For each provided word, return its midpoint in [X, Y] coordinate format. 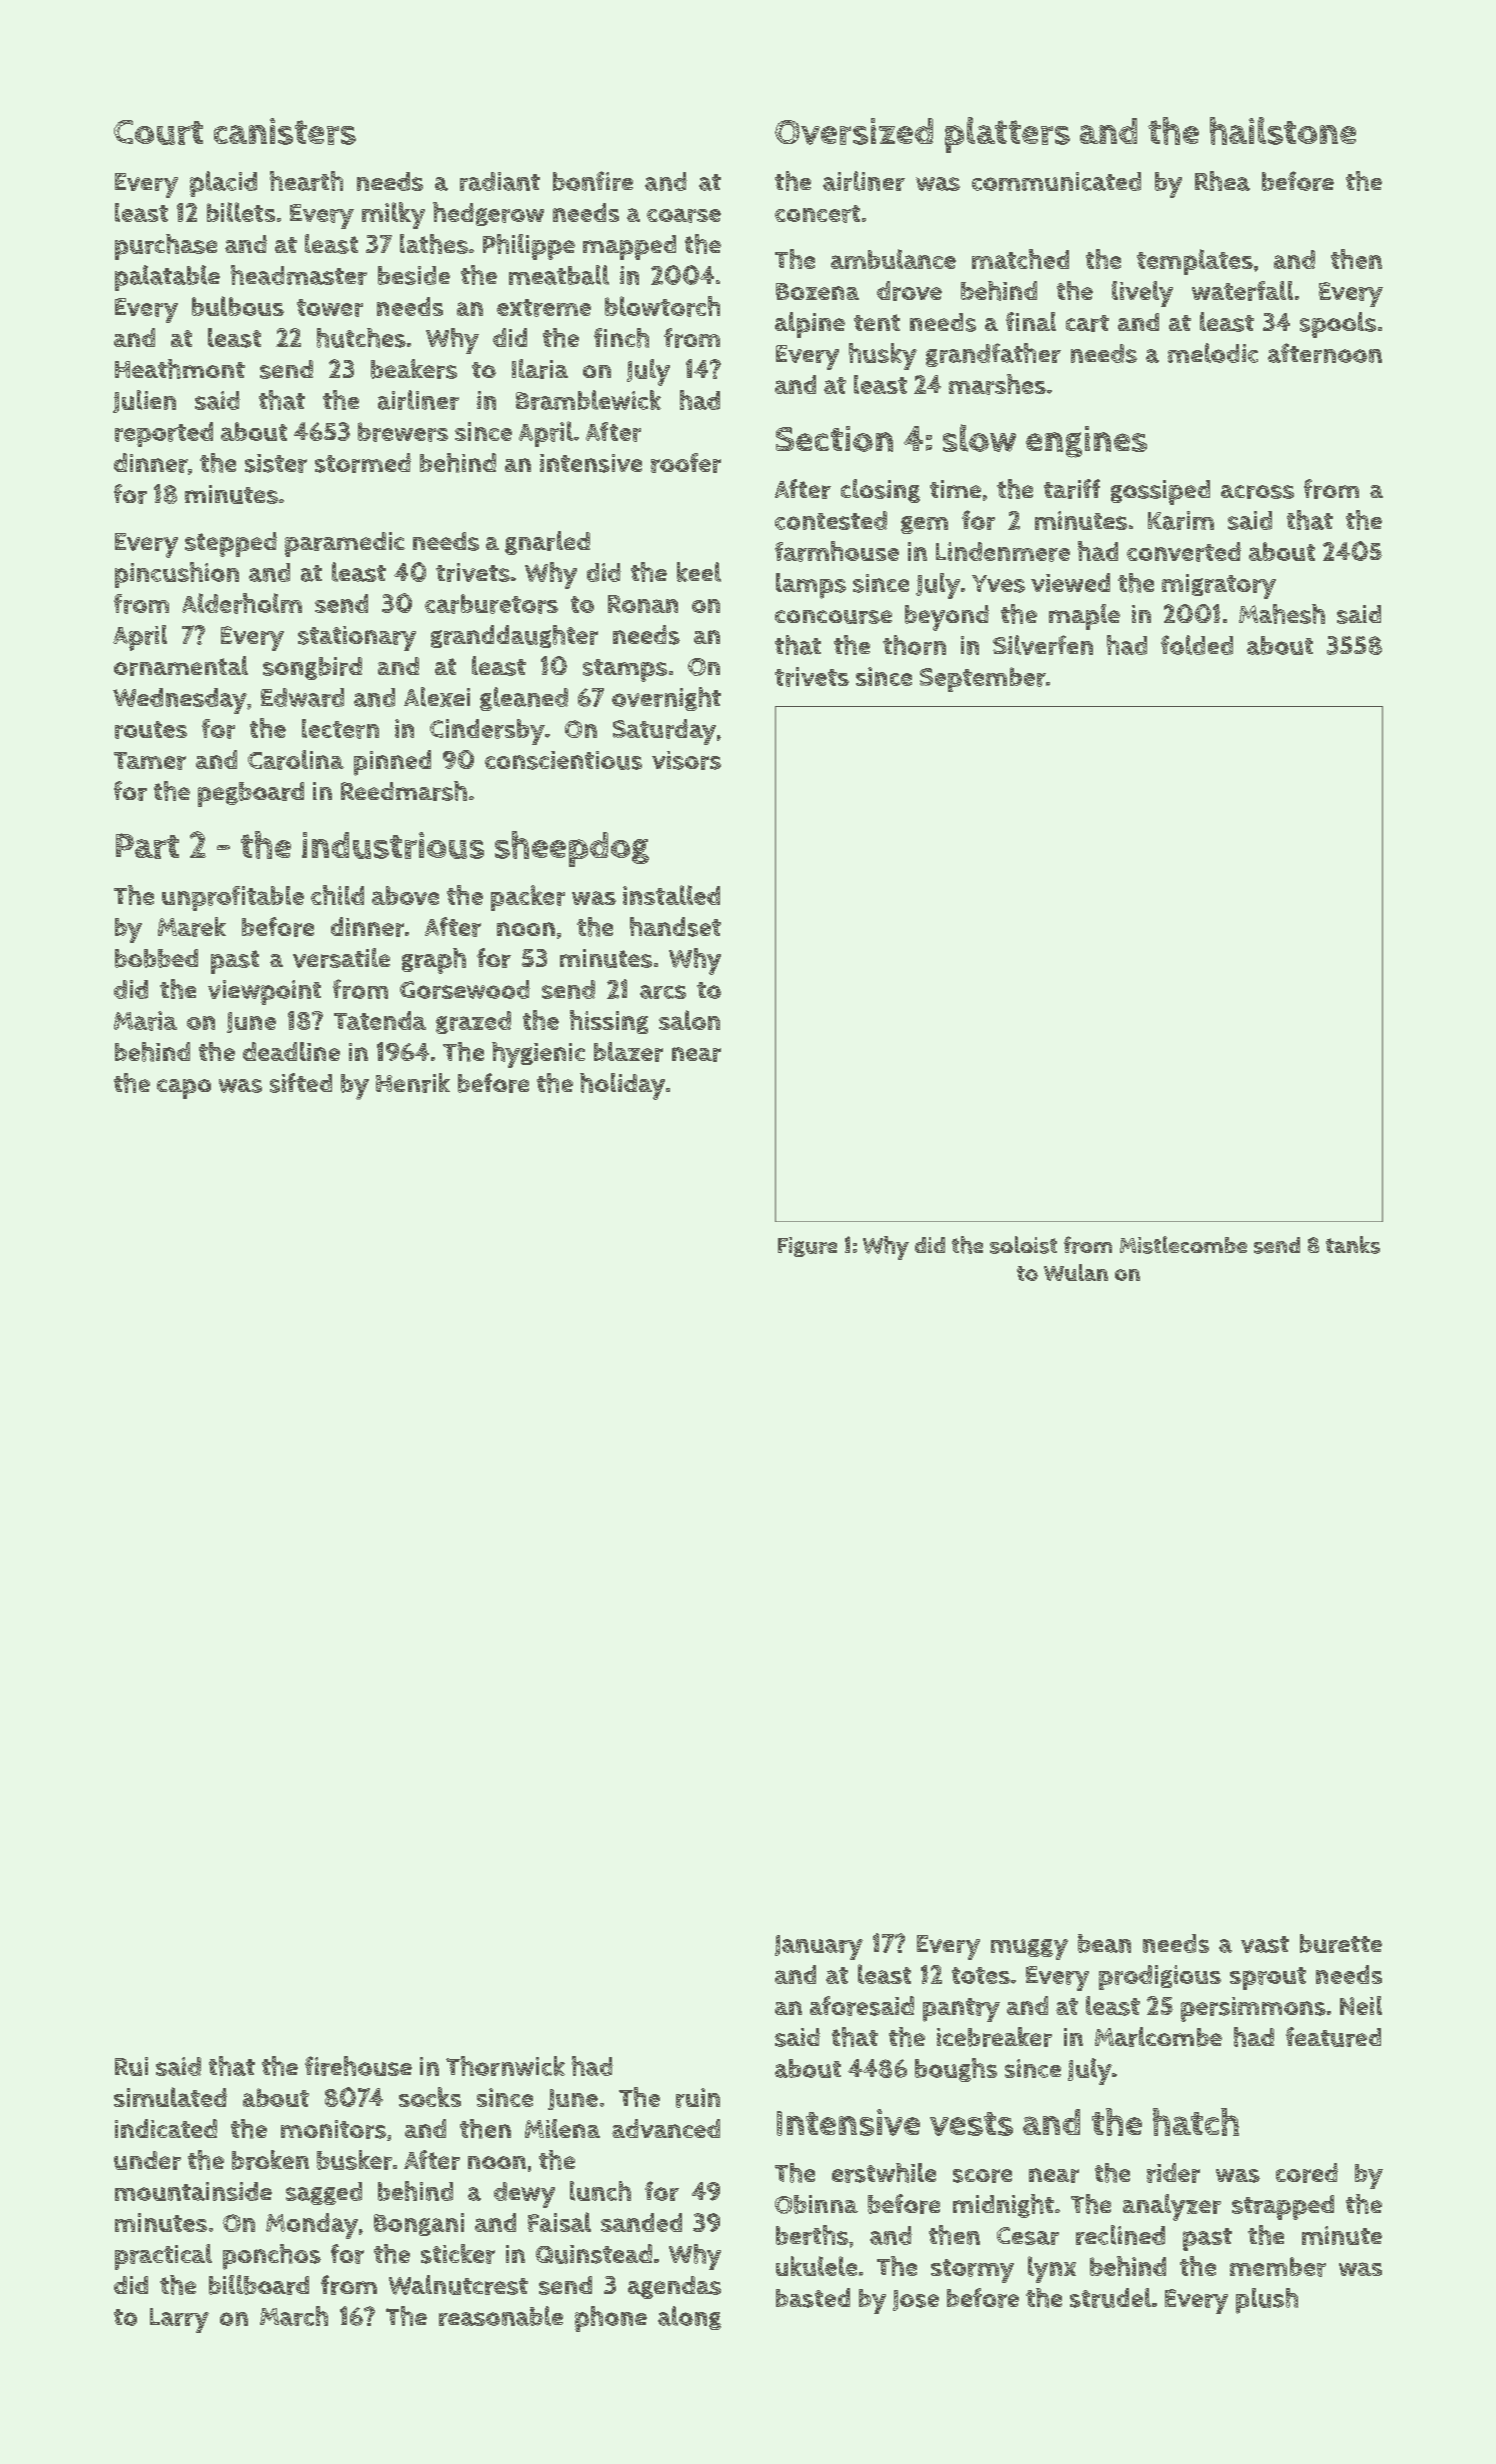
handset [675, 927]
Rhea [1222, 181]
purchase [166, 247]
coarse [684, 215]
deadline [291, 1051]
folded [1197, 645]
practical [163, 2257]
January [819, 1947]
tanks [1353, 1245]
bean [1104, 1943]
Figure [807, 1247]
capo [184, 1089]
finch [621, 338]
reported [164, 434]
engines [1086, 442]
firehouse [358, 2066]
